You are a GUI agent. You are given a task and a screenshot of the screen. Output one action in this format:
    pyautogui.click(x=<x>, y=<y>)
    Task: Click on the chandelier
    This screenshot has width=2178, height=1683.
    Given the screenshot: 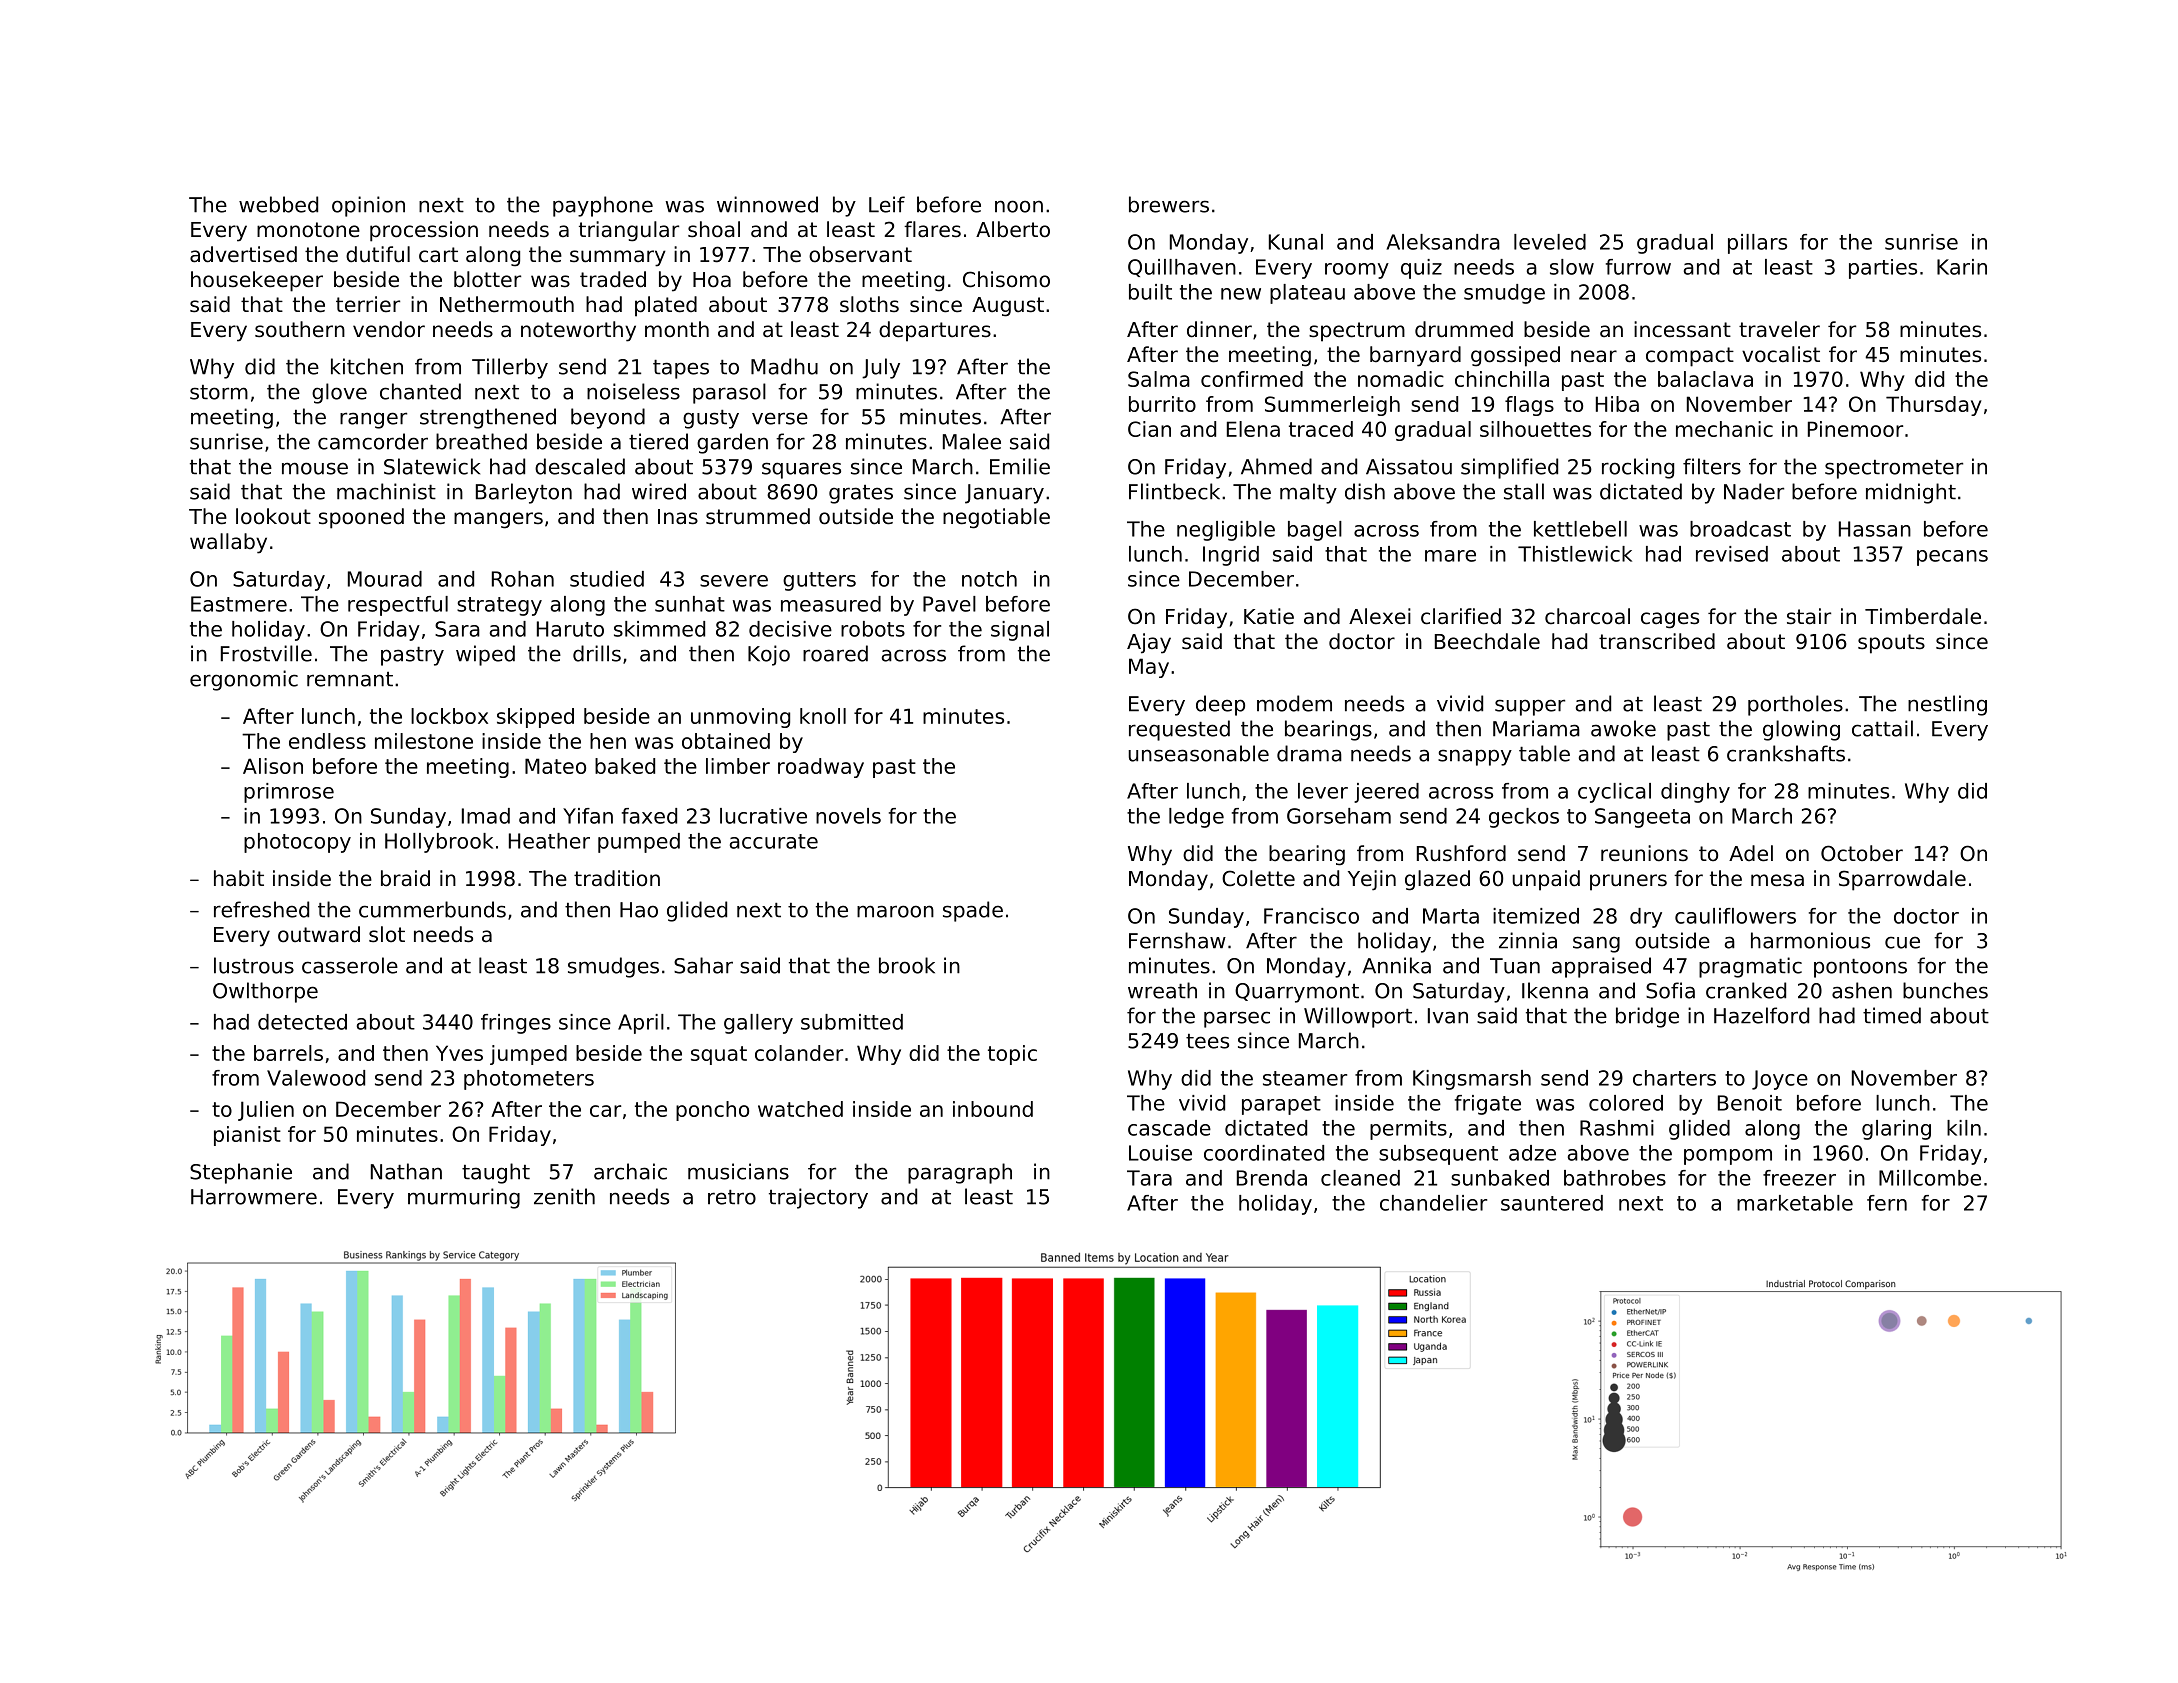 What is the action you would take?
    pyautogui.click(x=1433, y=1203)
